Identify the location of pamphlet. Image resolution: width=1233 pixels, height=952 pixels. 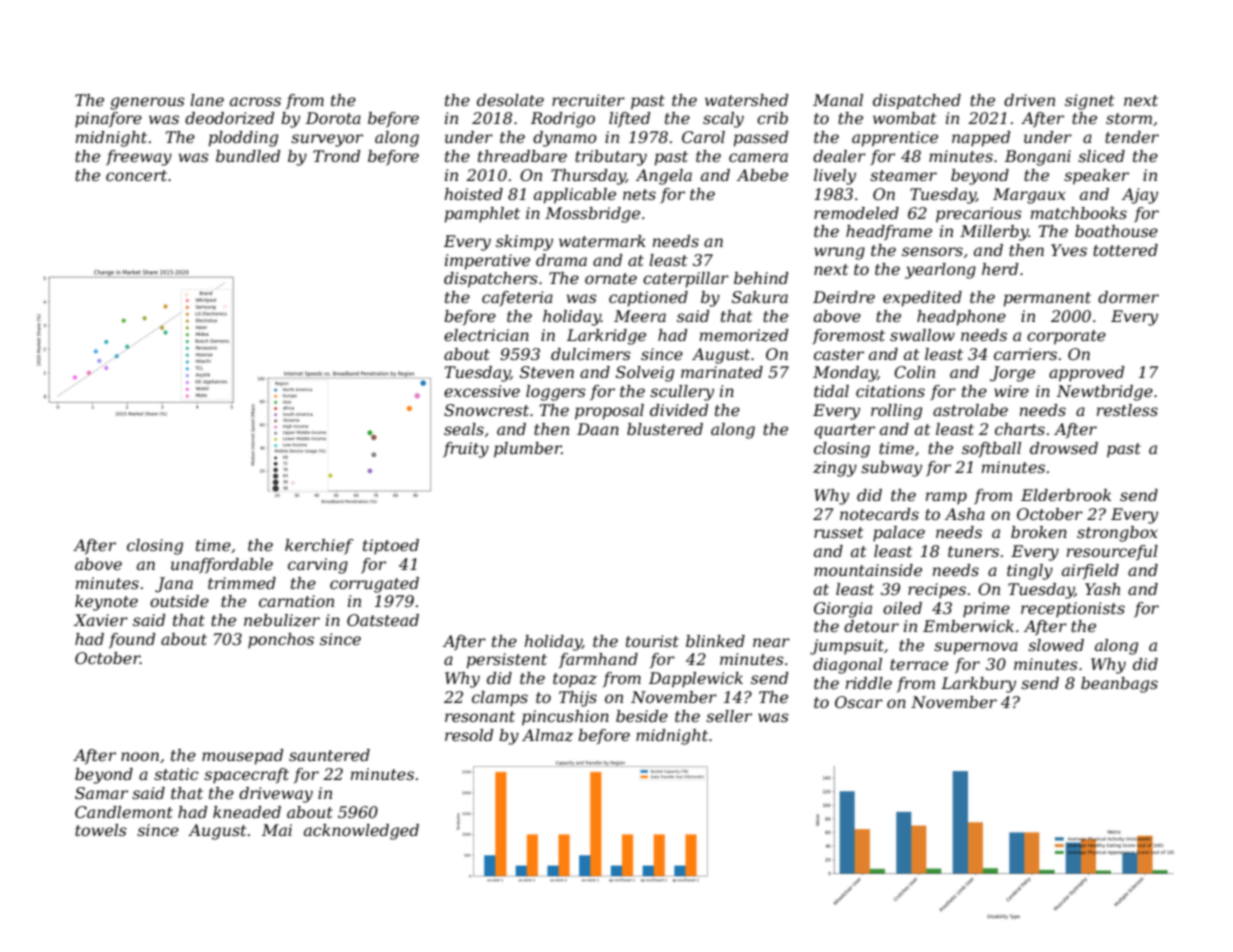
(482, 215).
